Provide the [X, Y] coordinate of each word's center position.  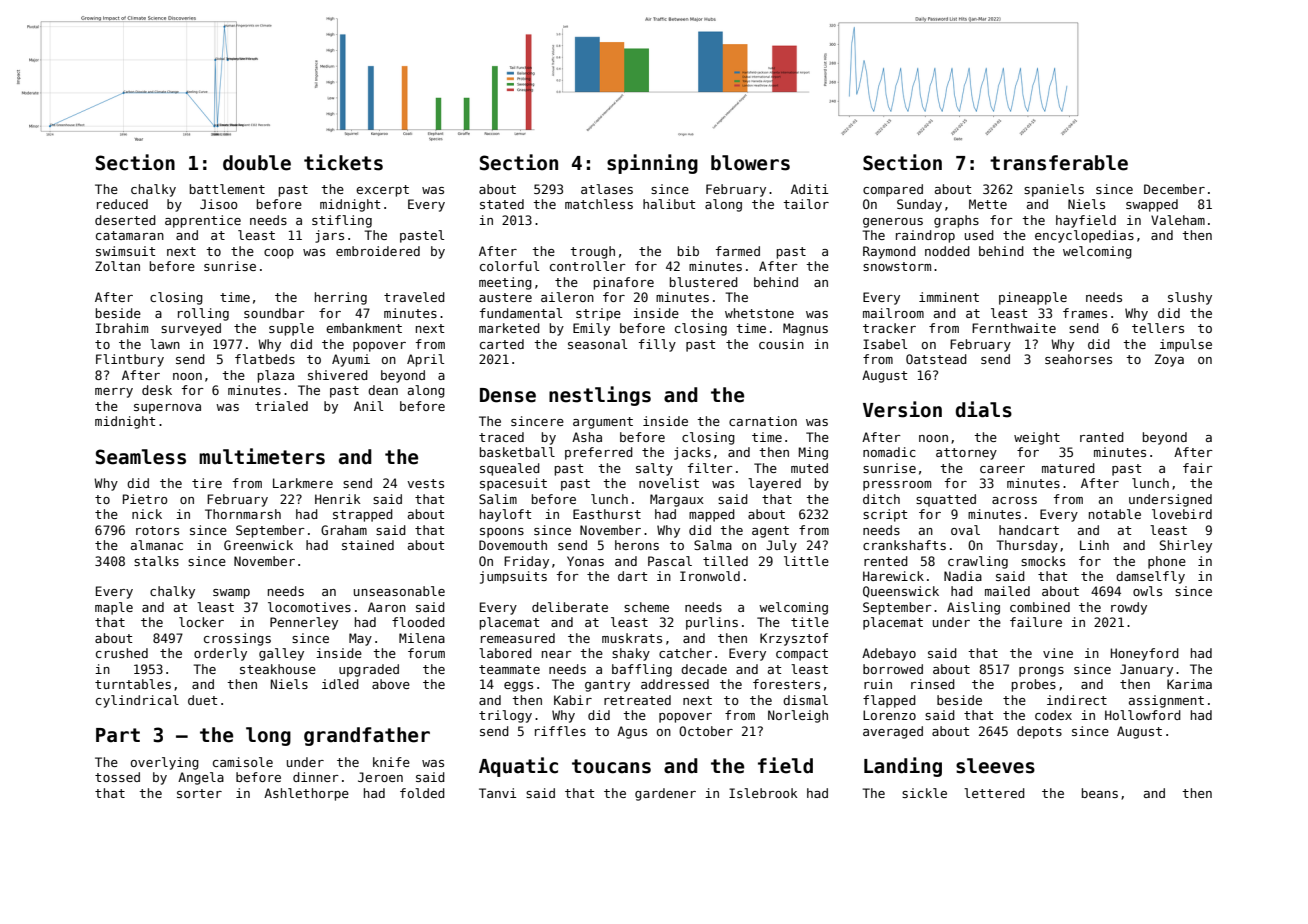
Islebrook [763, 793]
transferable [1059, 163]
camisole [243, 762]
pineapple [1033, 298]
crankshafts [904, 545]
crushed [122, 653]
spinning [652, 164]
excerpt [382, 191]
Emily [591, 329]
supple [291, 329]
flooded [418, 622]
